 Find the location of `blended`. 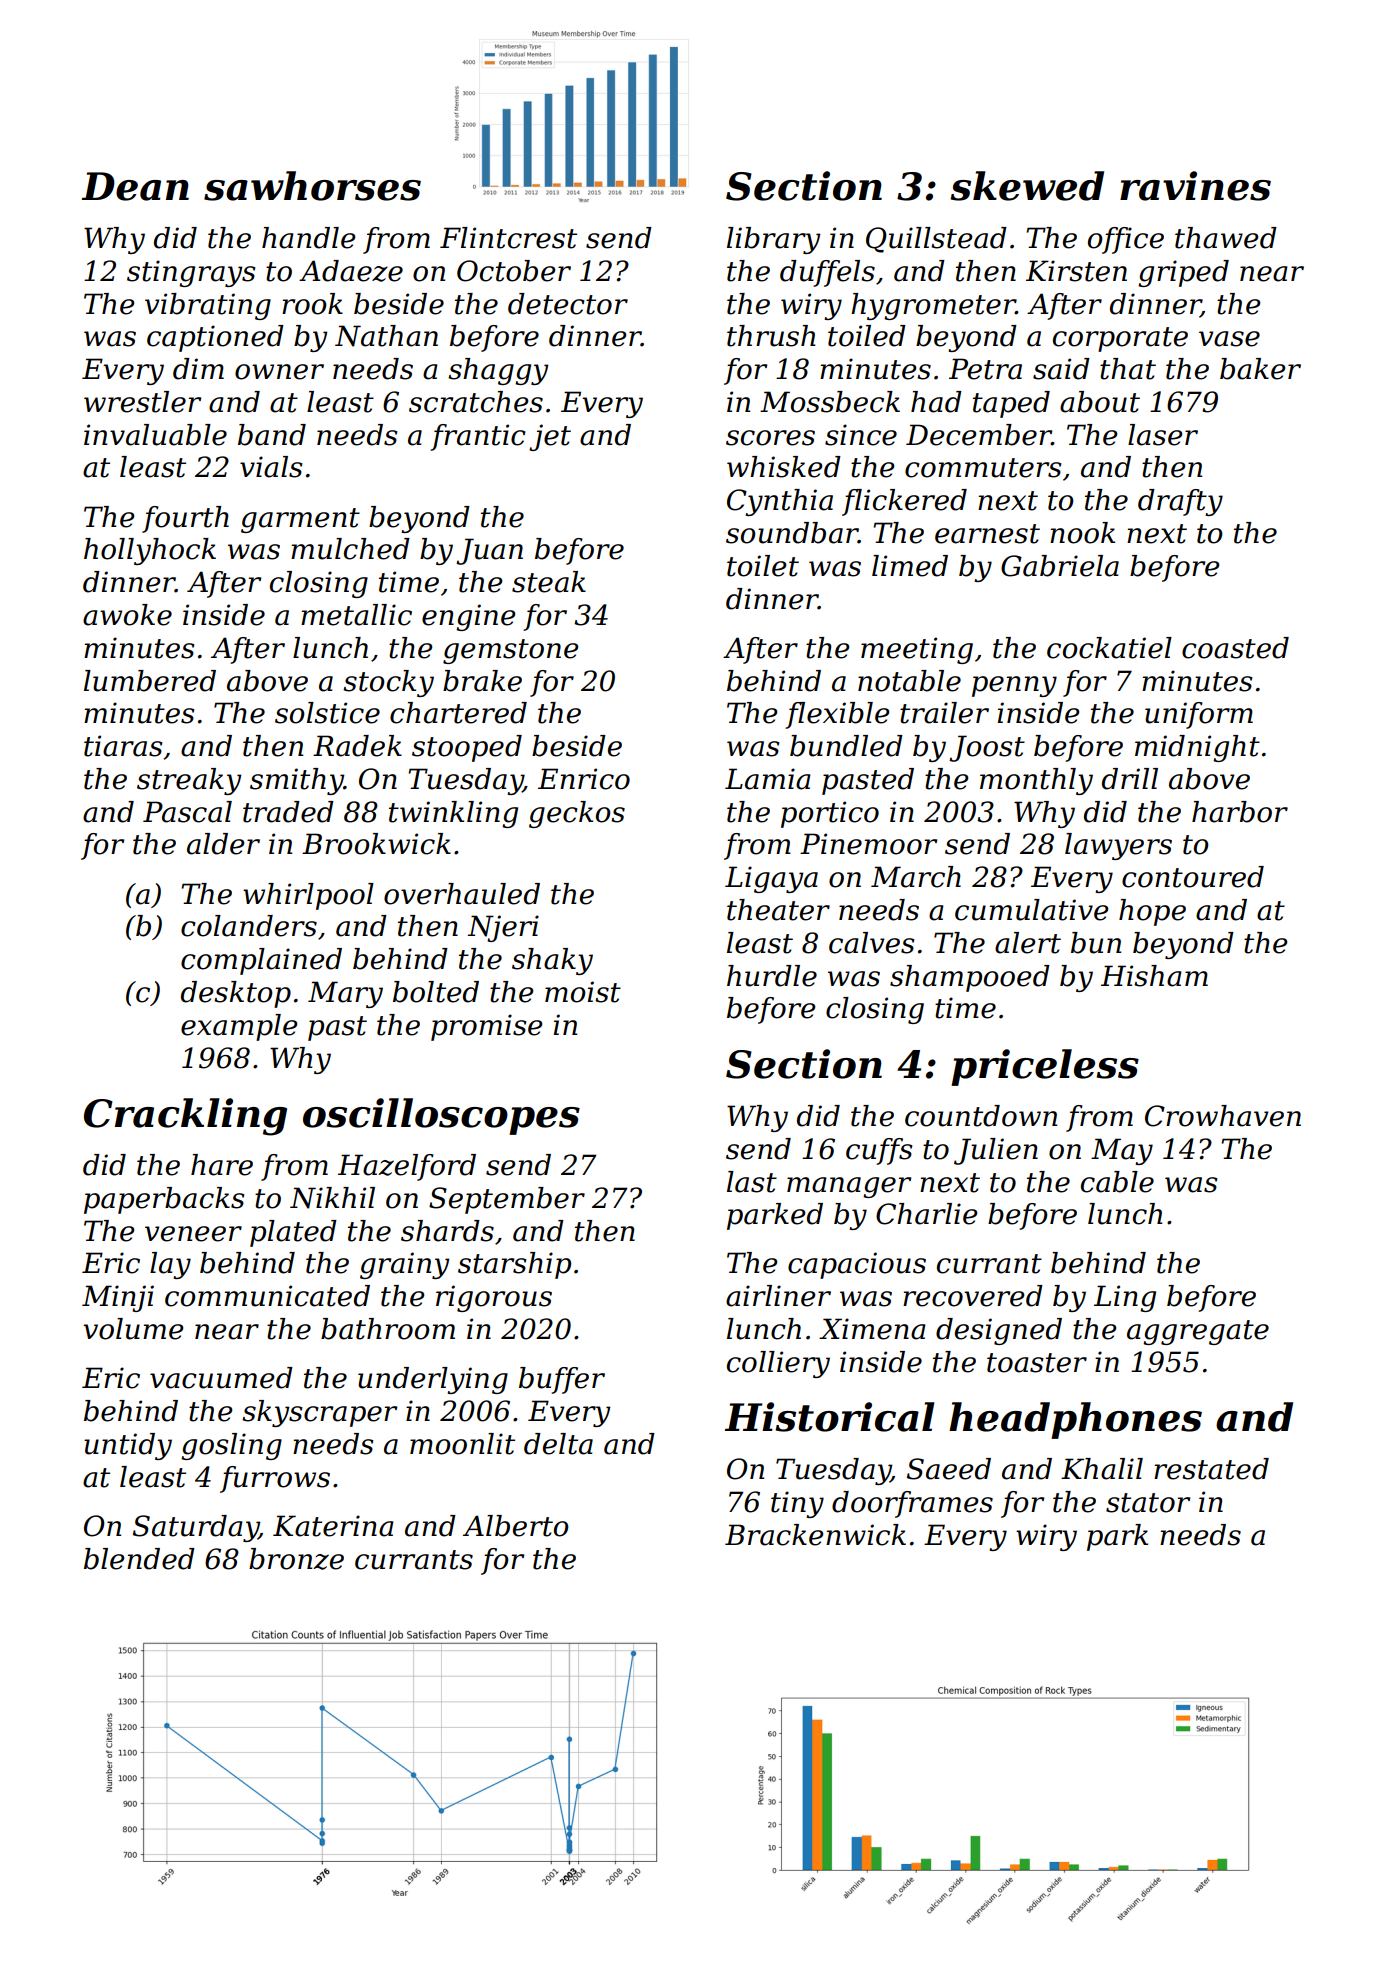

blended is located at coordinates (139, 1559).
